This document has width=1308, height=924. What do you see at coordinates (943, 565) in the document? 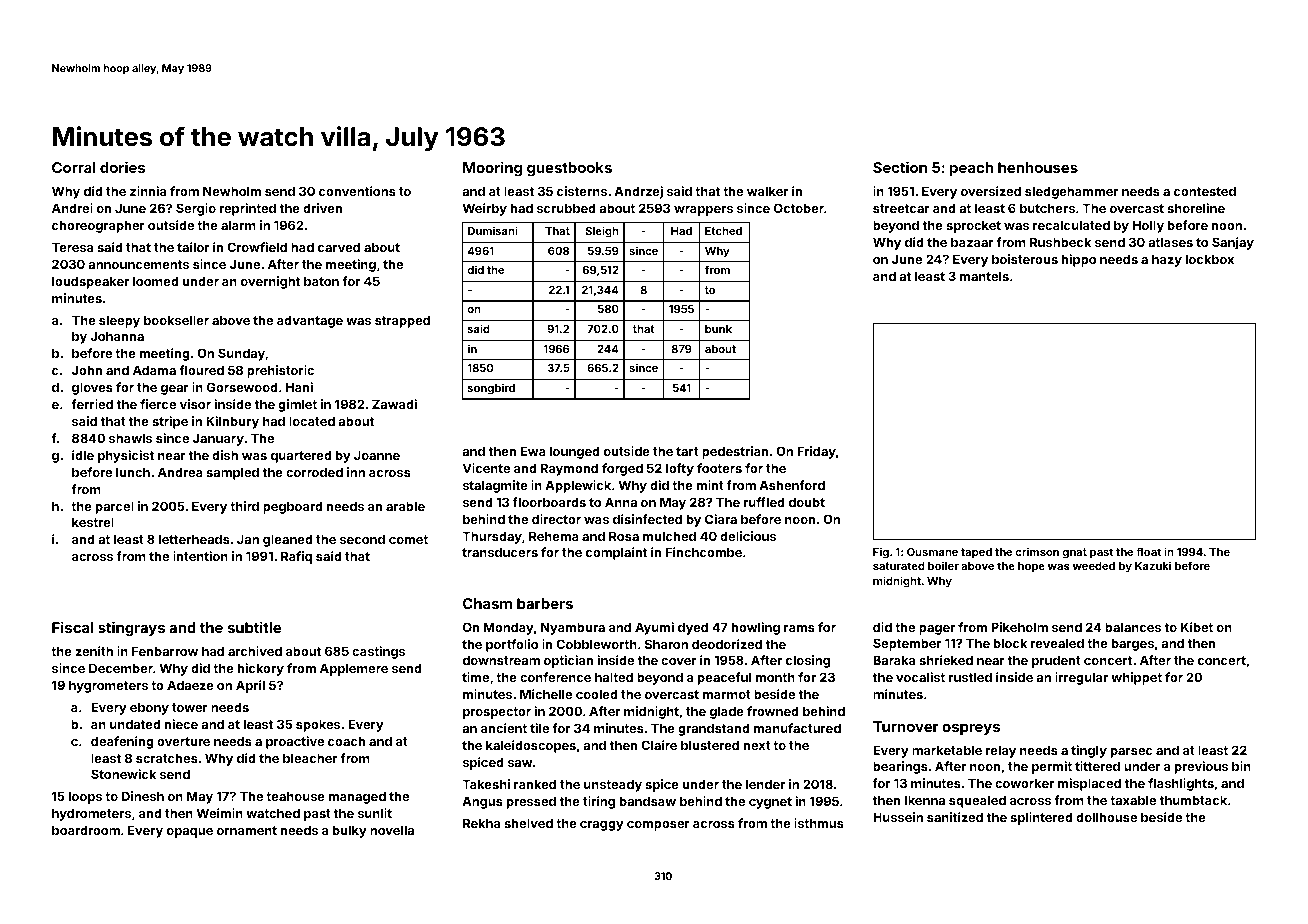
I see `boiler` at bounding box center [943, 565].
